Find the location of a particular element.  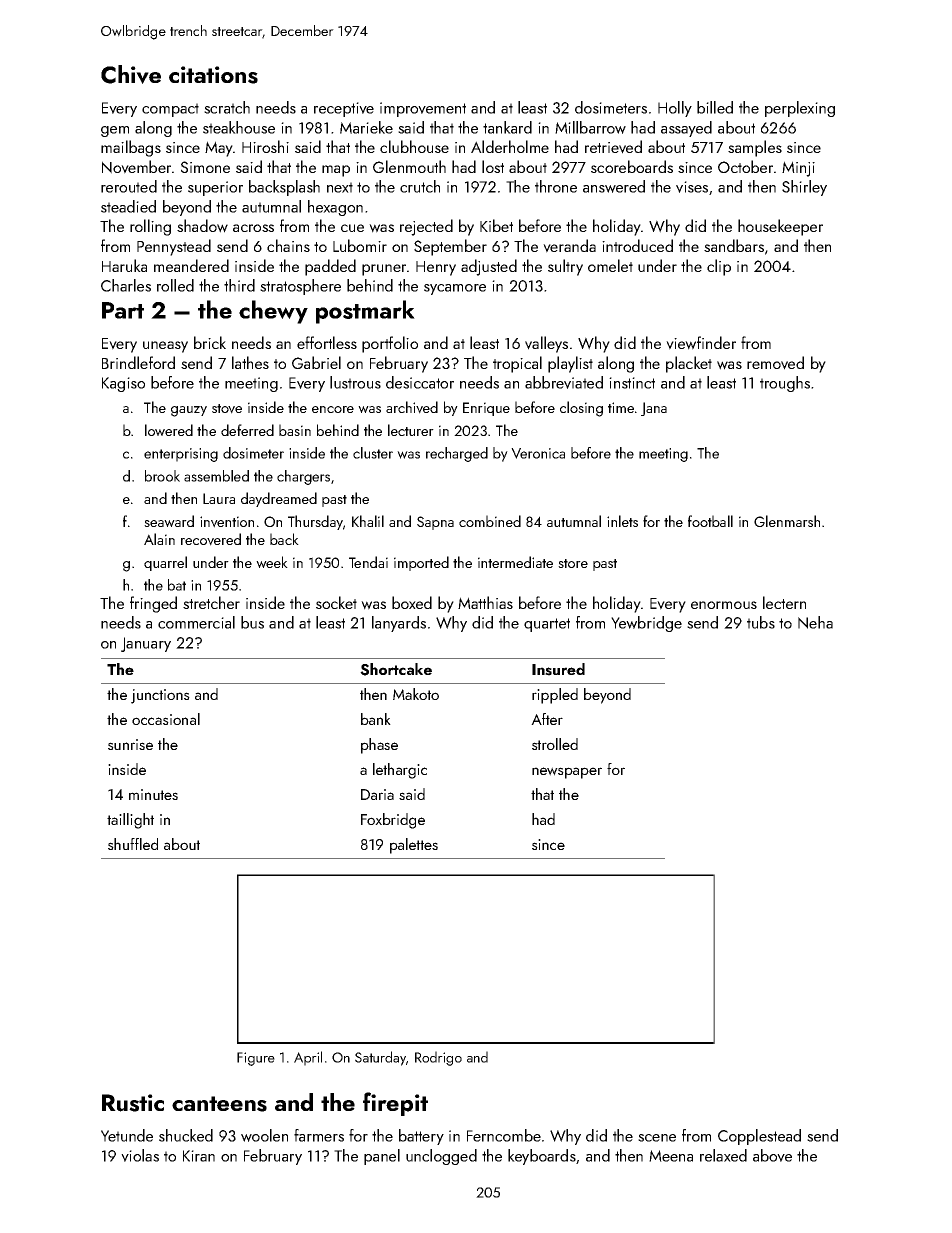

occasional is located at coordinates (166, 719).
